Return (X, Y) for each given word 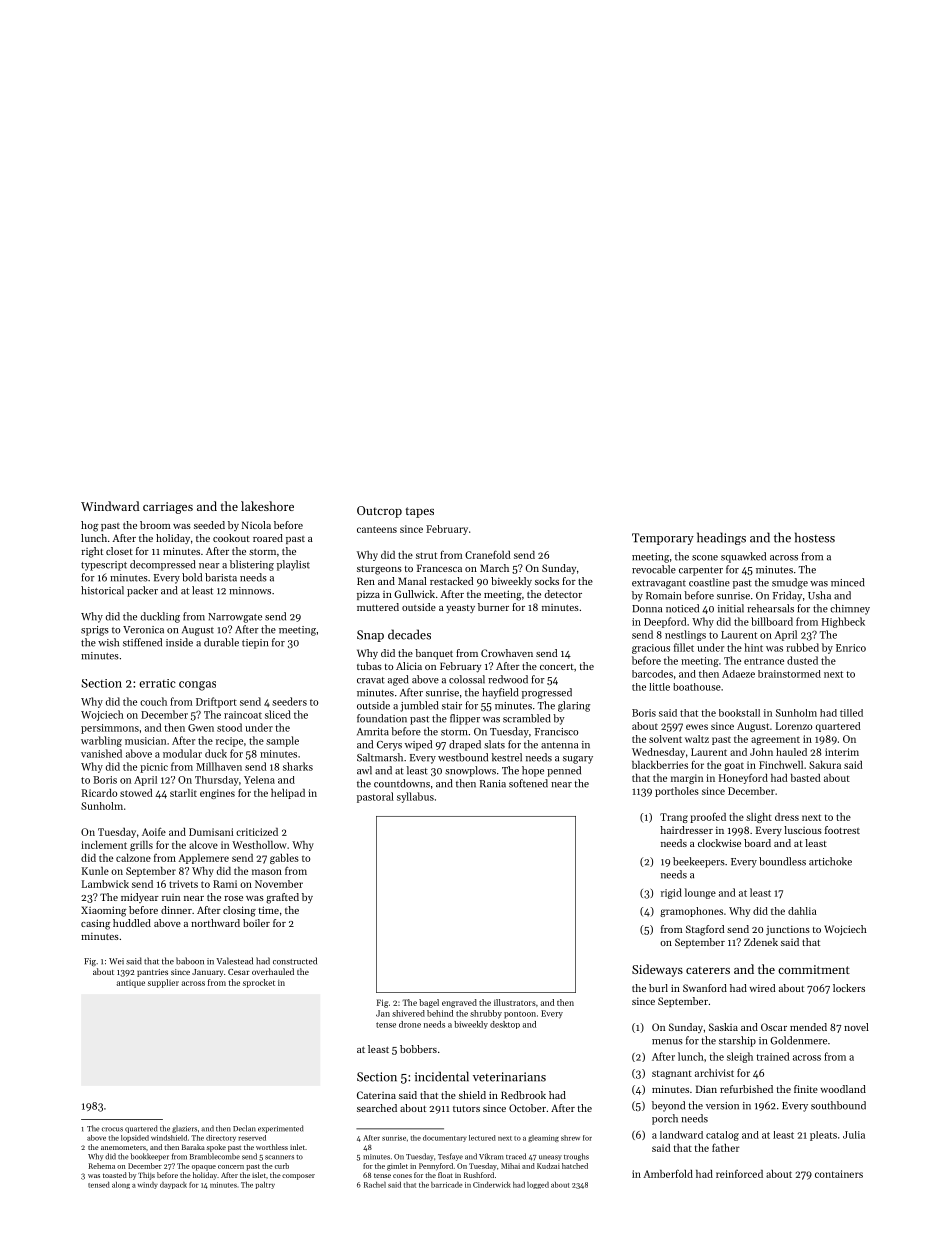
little (659, 687)
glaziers (184, 1129)
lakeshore (267, 506)
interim (842, 752)
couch (153, 701)
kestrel (507, 757)
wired (762, 988)
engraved (459, 1003)
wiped (418, 745)
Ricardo (99, 793)
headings (721, 538)
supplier (163, 983)
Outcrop (379, 512)
